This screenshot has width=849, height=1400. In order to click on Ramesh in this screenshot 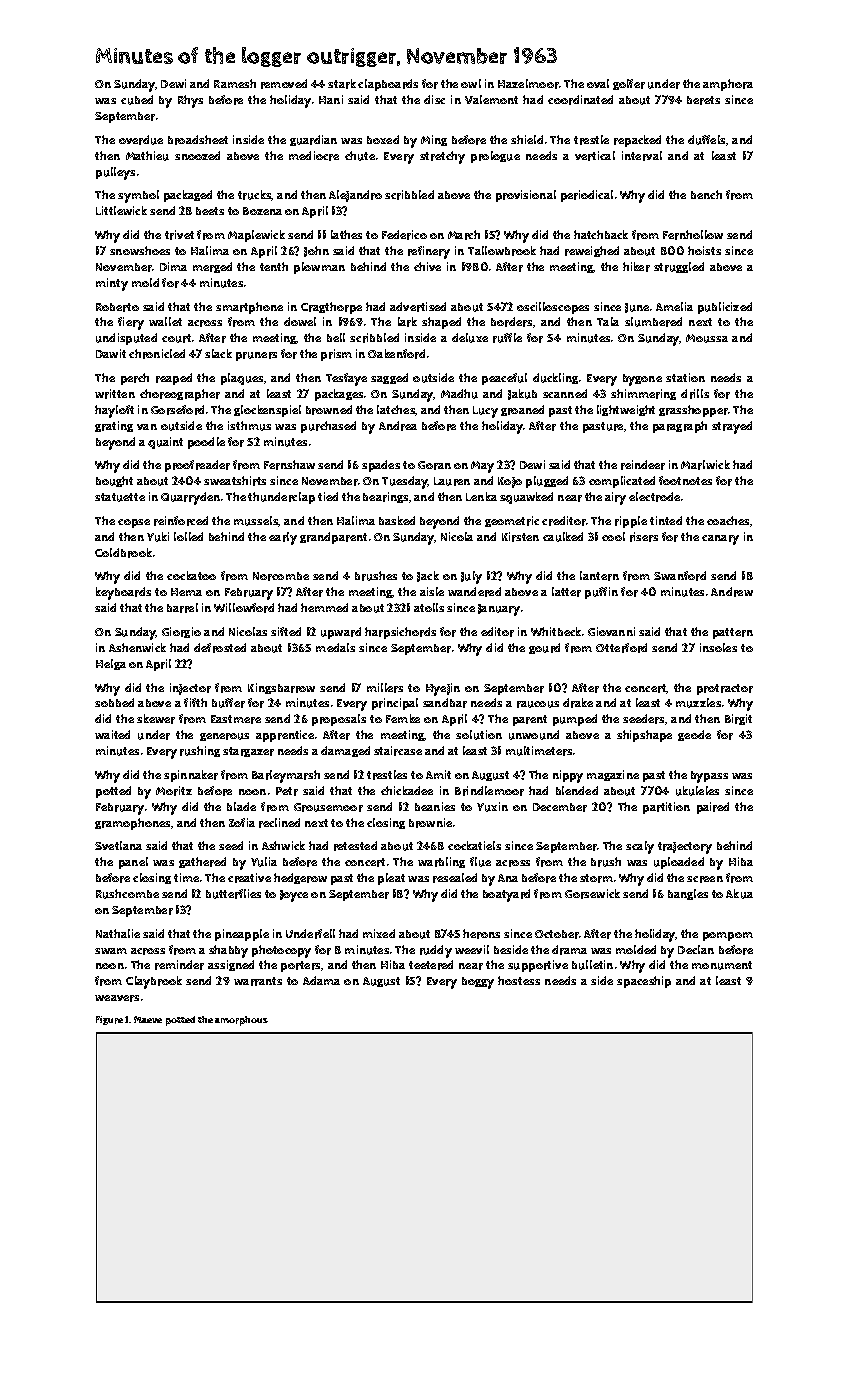, I will do `click(235, 83)`.
